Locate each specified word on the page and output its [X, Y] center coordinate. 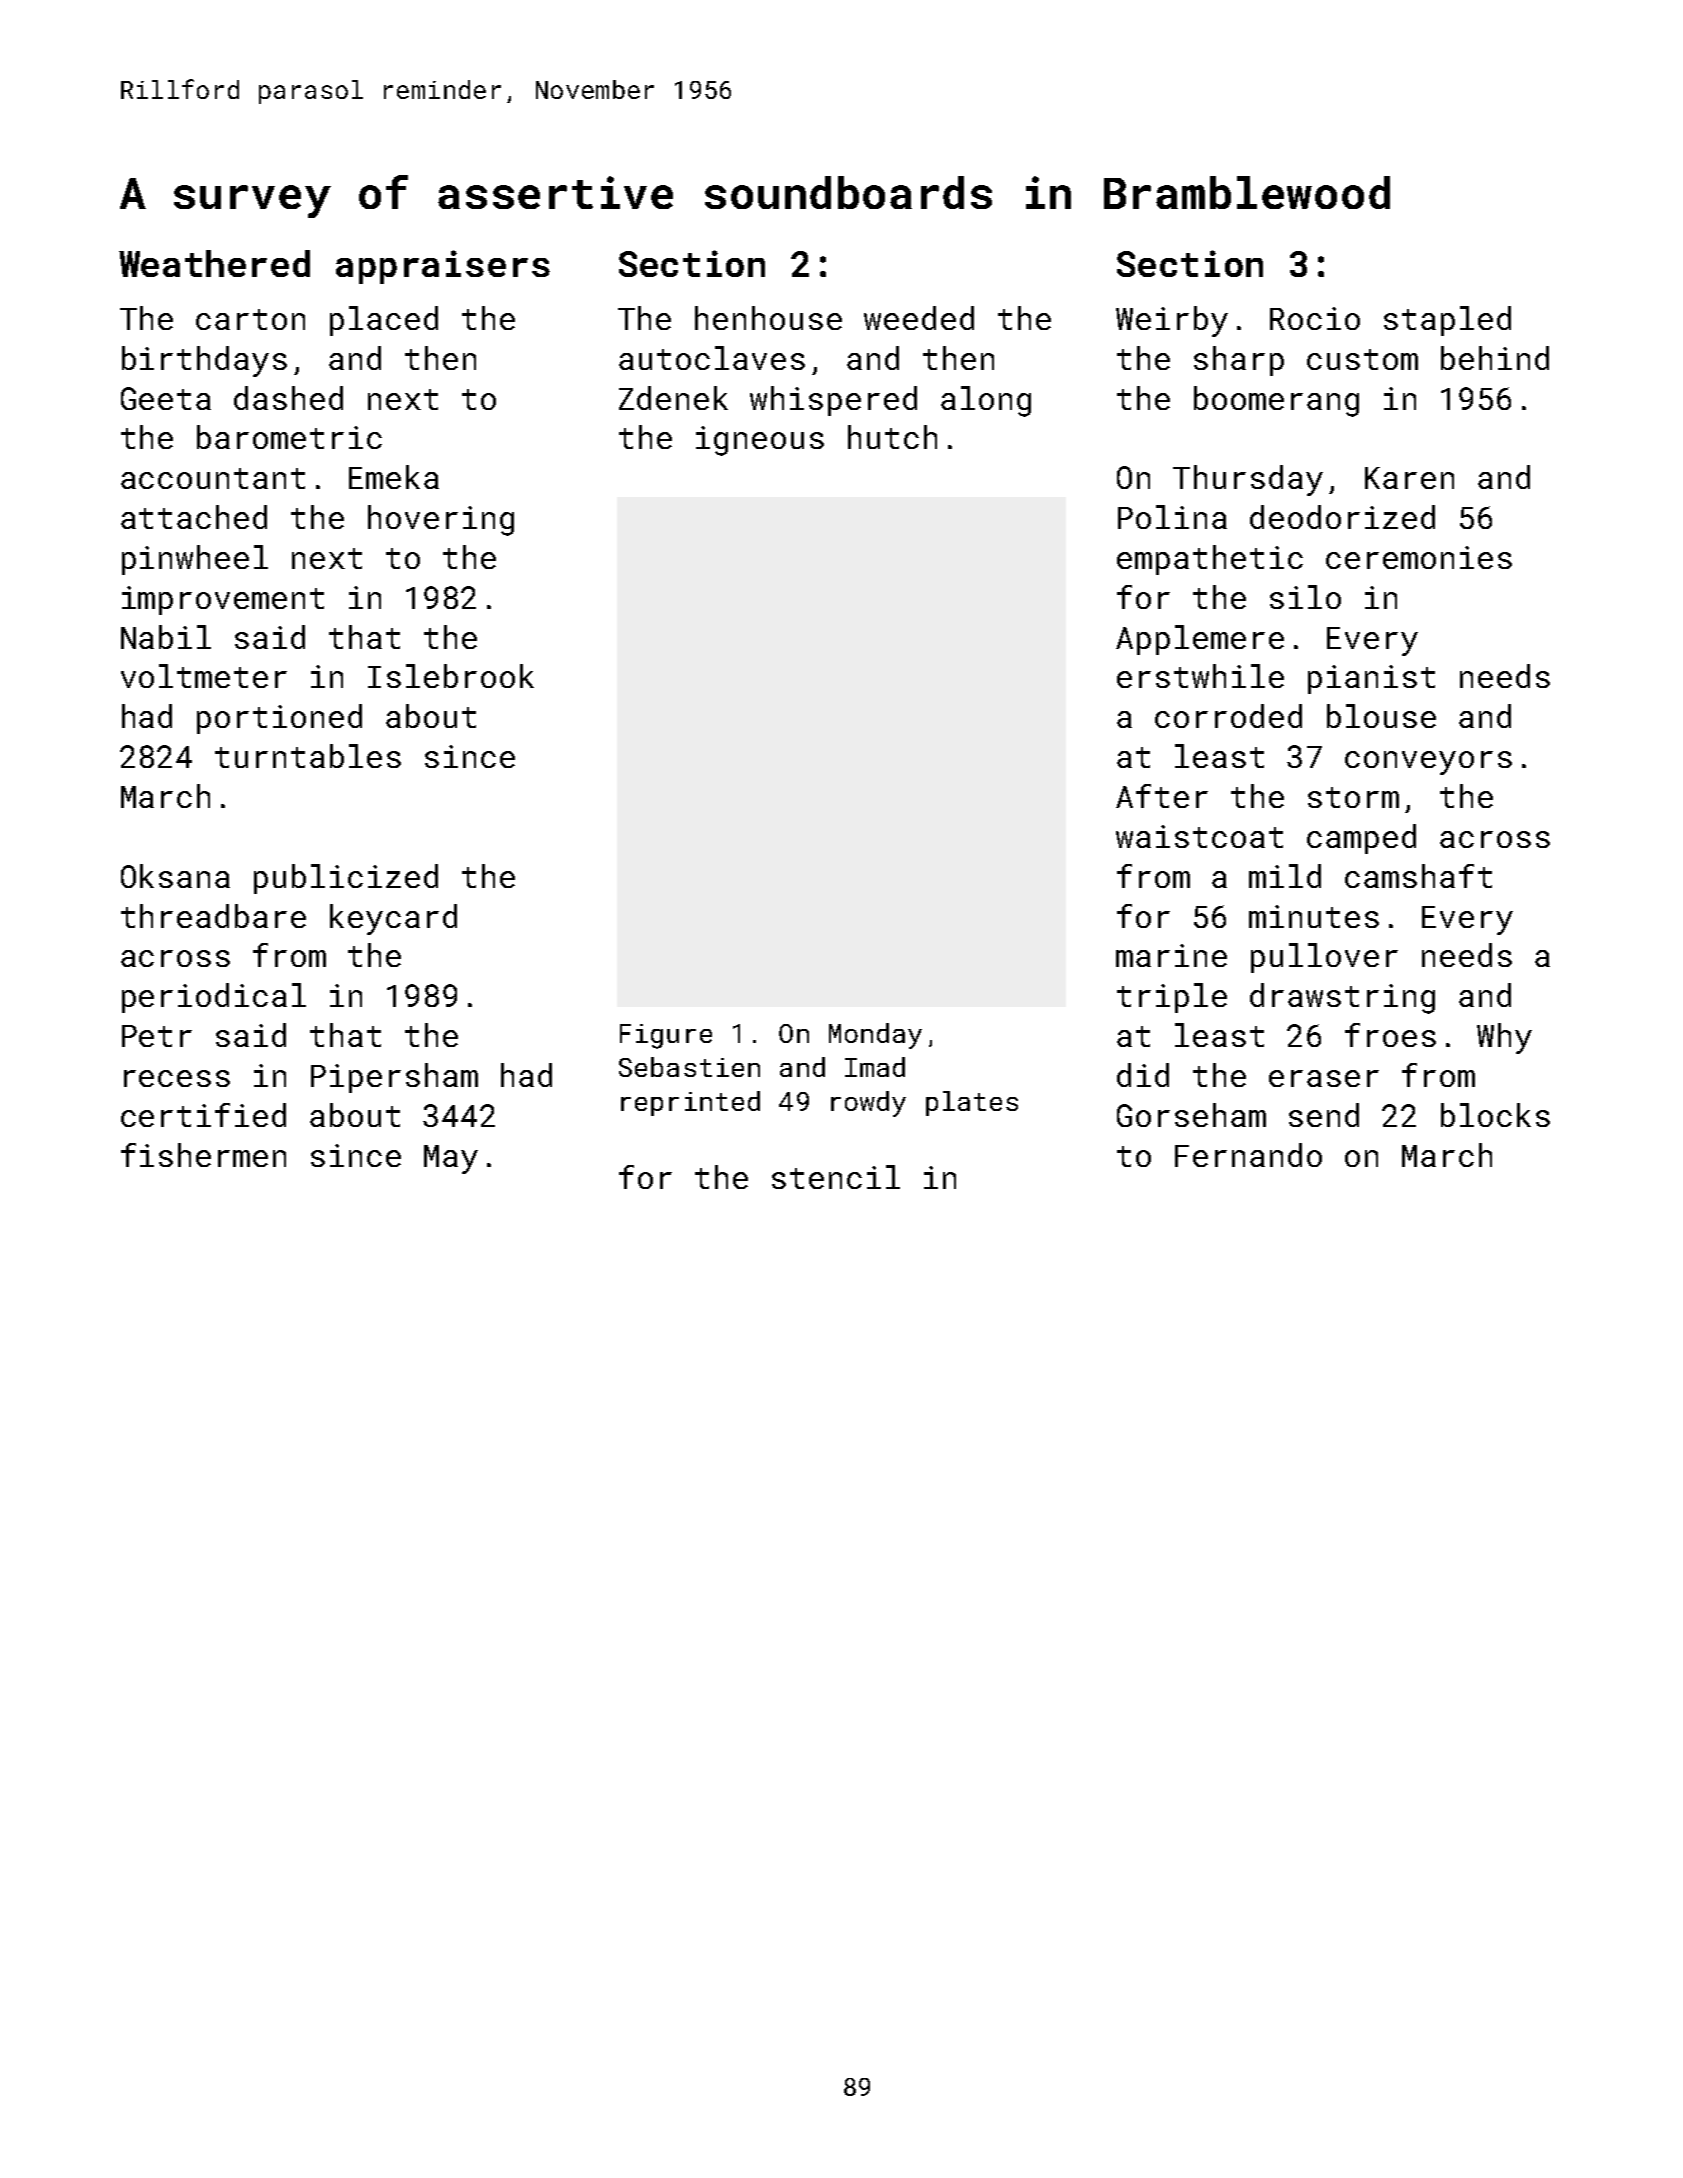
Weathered [214, 263]
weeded [919, 318]
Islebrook [451, 676]
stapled [1447, 321]
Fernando [1248, 1155]
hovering [441, 520]
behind [1495, 358]
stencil [836, 1177]
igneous [760, 441]
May [451, 1159]
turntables [308, 756]
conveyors [1428, 763]
